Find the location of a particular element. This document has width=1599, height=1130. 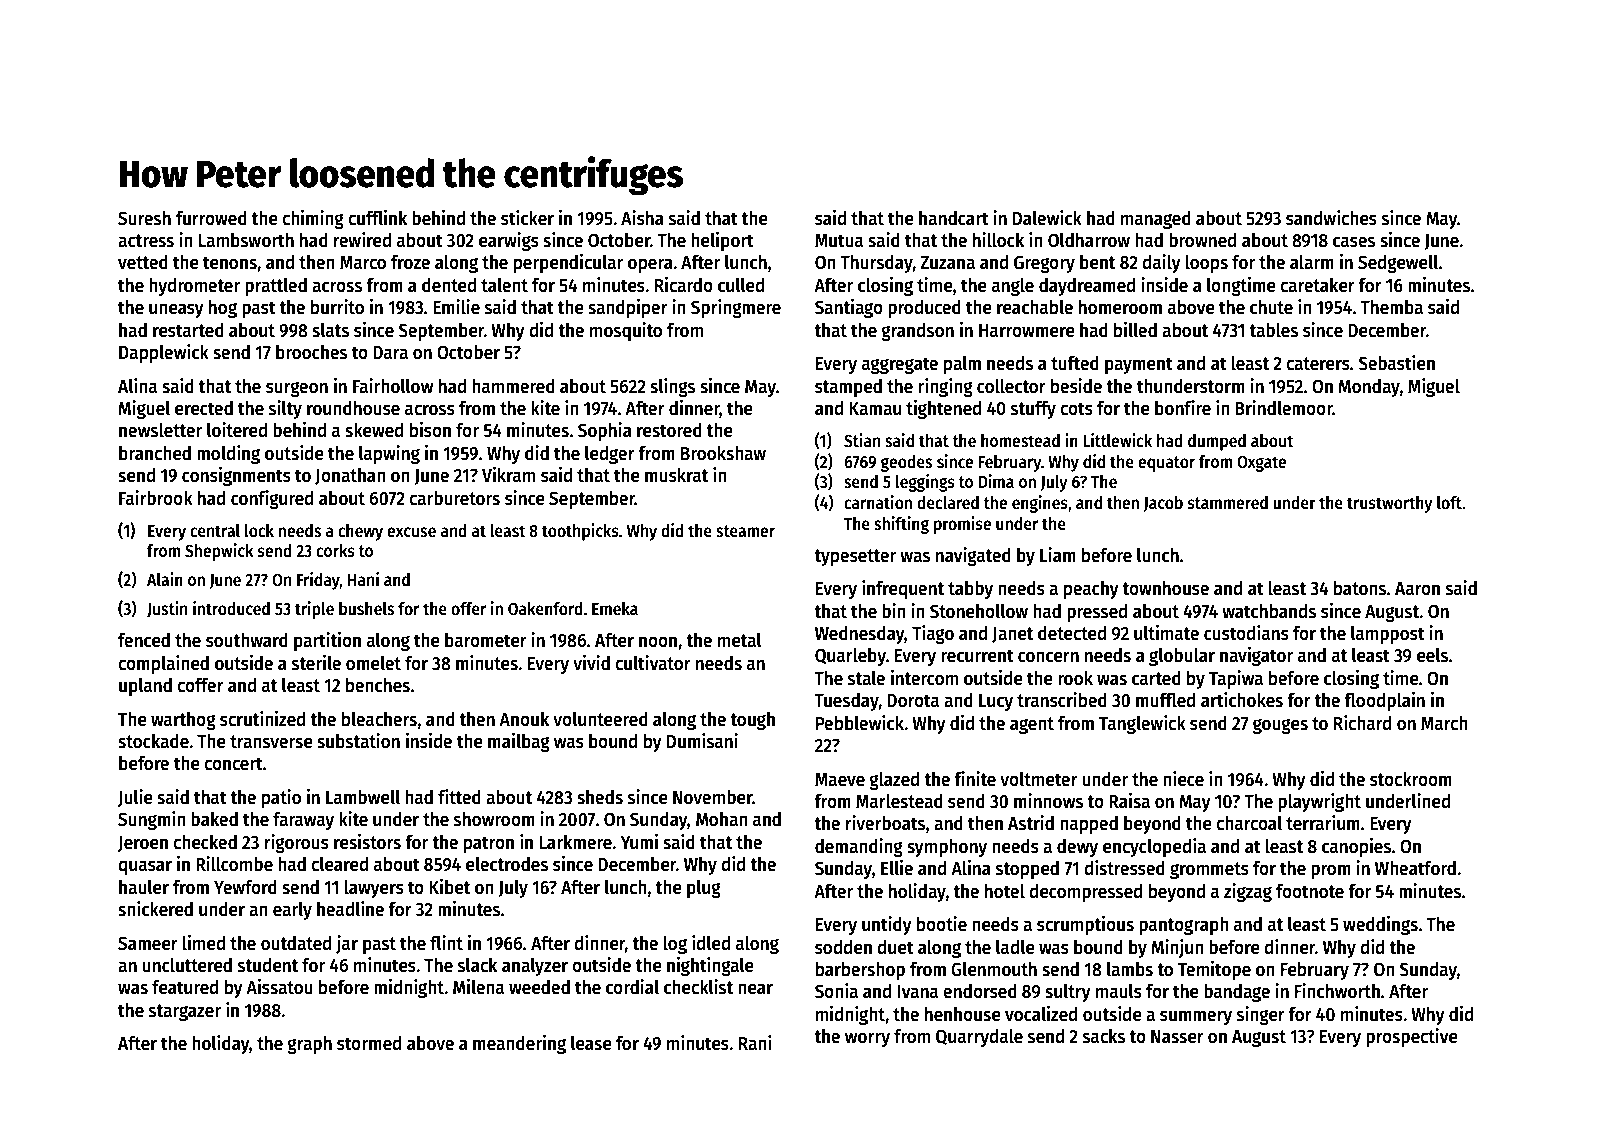

transverse is located at coordinates (271, 742).
